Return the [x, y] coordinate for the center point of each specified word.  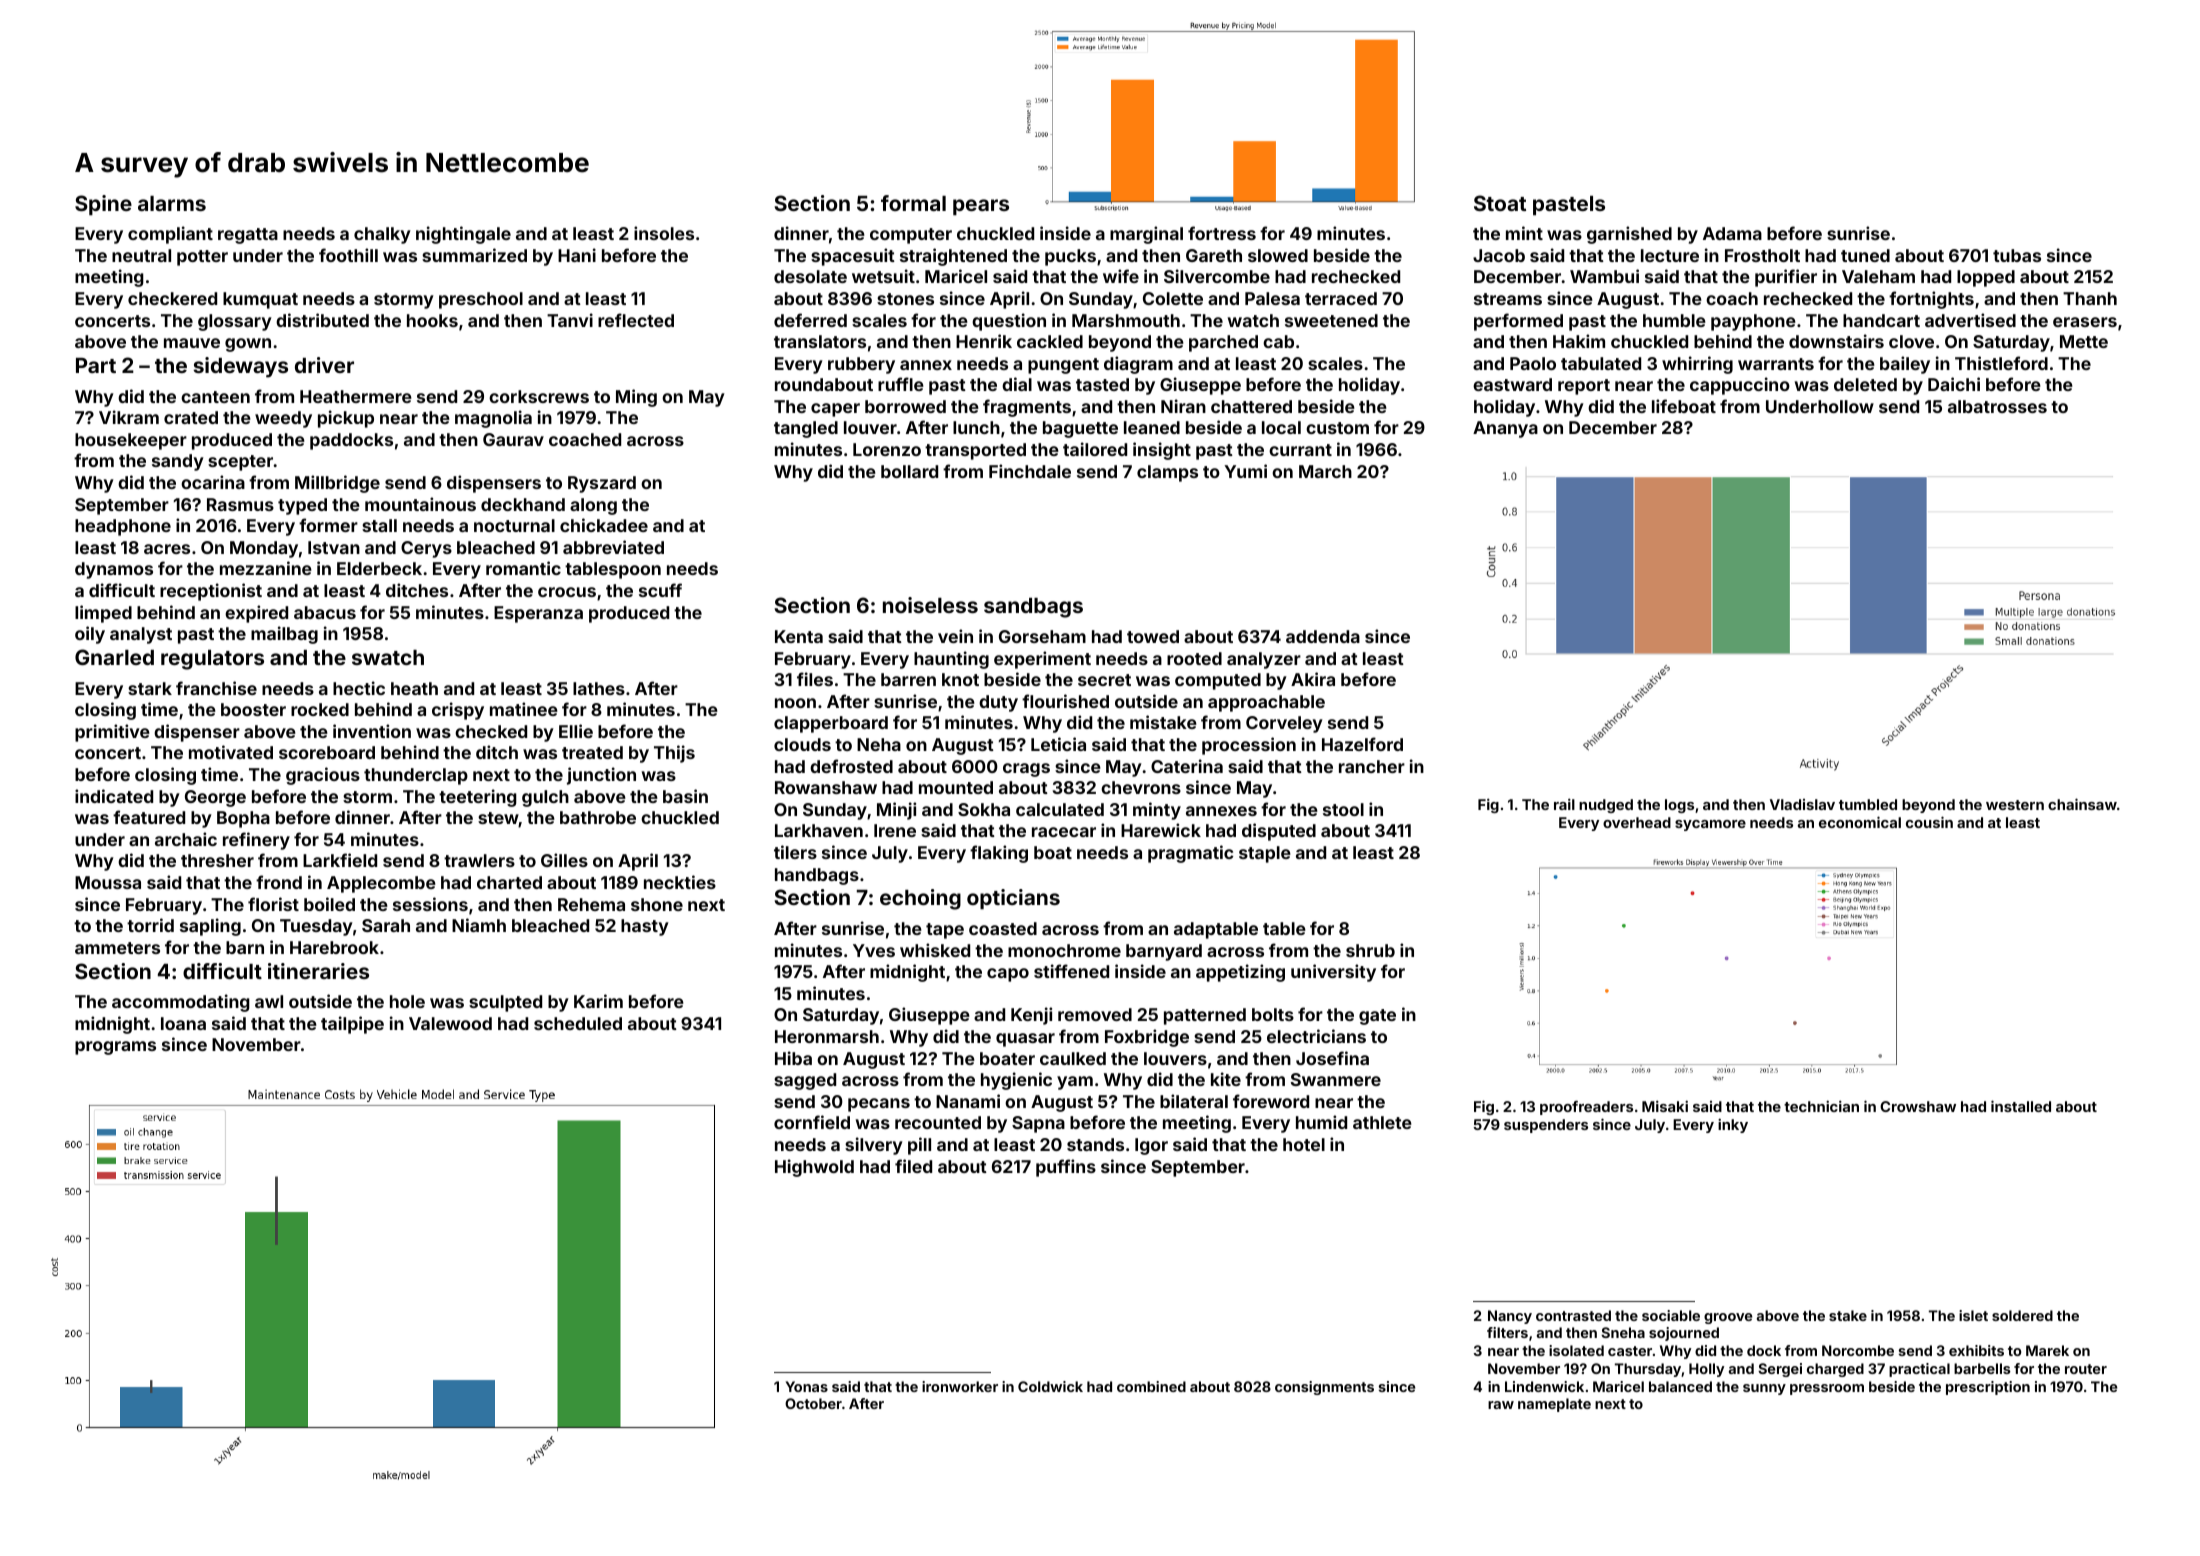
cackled [1050, 341]
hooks [432, 320]
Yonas [807, 1386]
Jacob [1499, 255]
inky [1733, 1125]
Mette [2084, 341]
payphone [1753, 322]
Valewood [450, 1023]
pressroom [1827, 1389]
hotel [1304, 1144]
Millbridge [337, 484]
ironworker [960, 1386]
